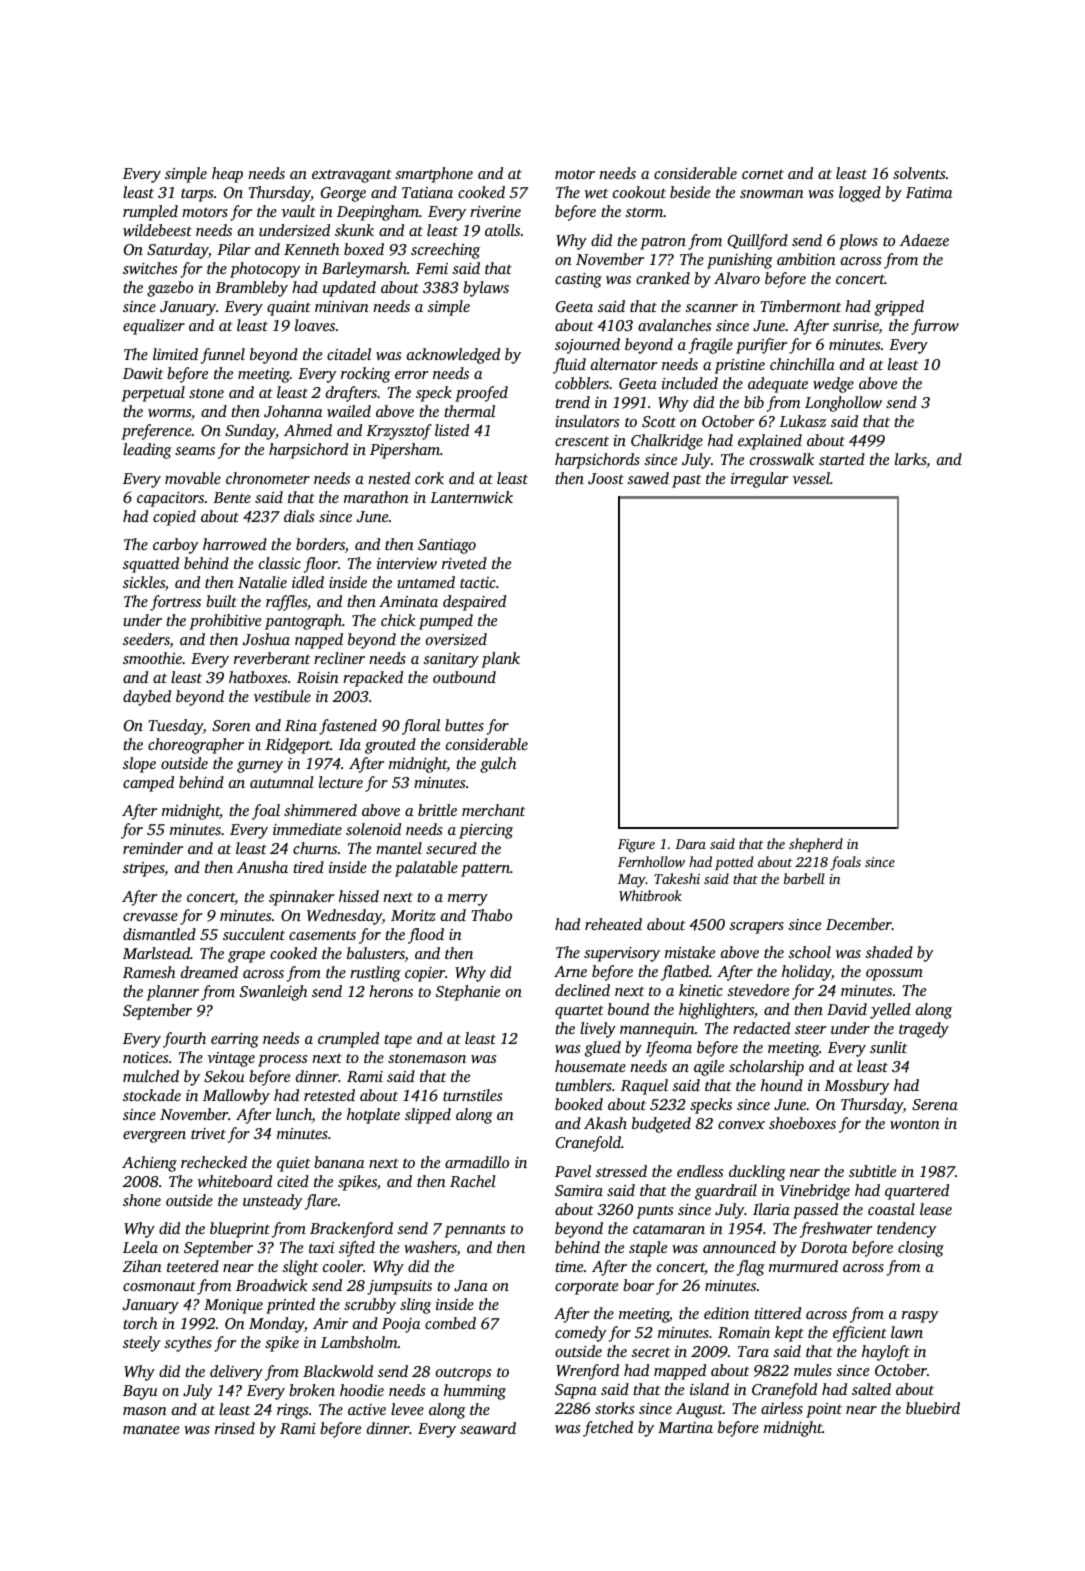 Image resolution: width=1085 pixels, height=1571 pixels. What do you see at coordinates (859, 924) in the page?
I see `December` at bounding box center [859, 924].
